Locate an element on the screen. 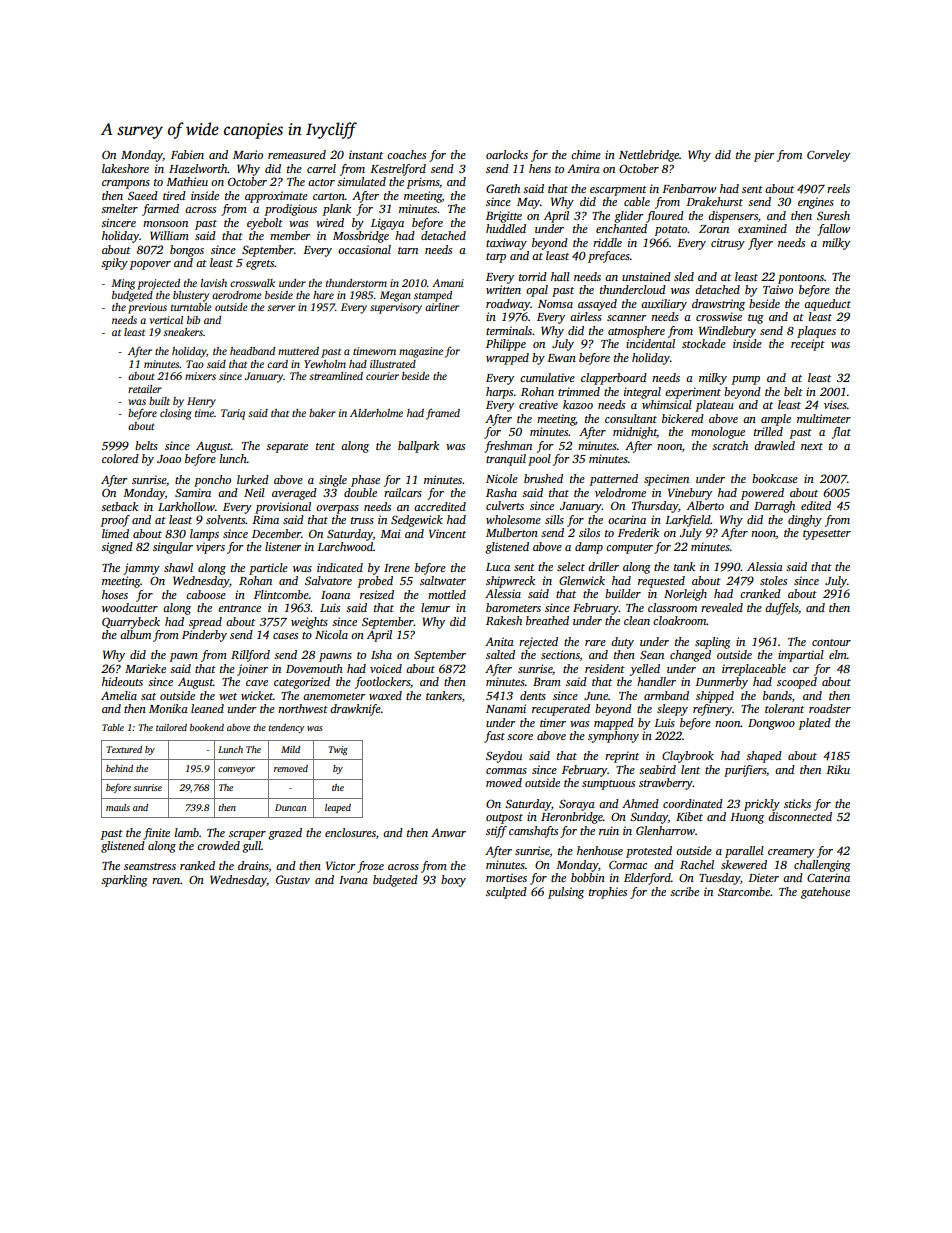  sled is located at coordinates (684, 276).
